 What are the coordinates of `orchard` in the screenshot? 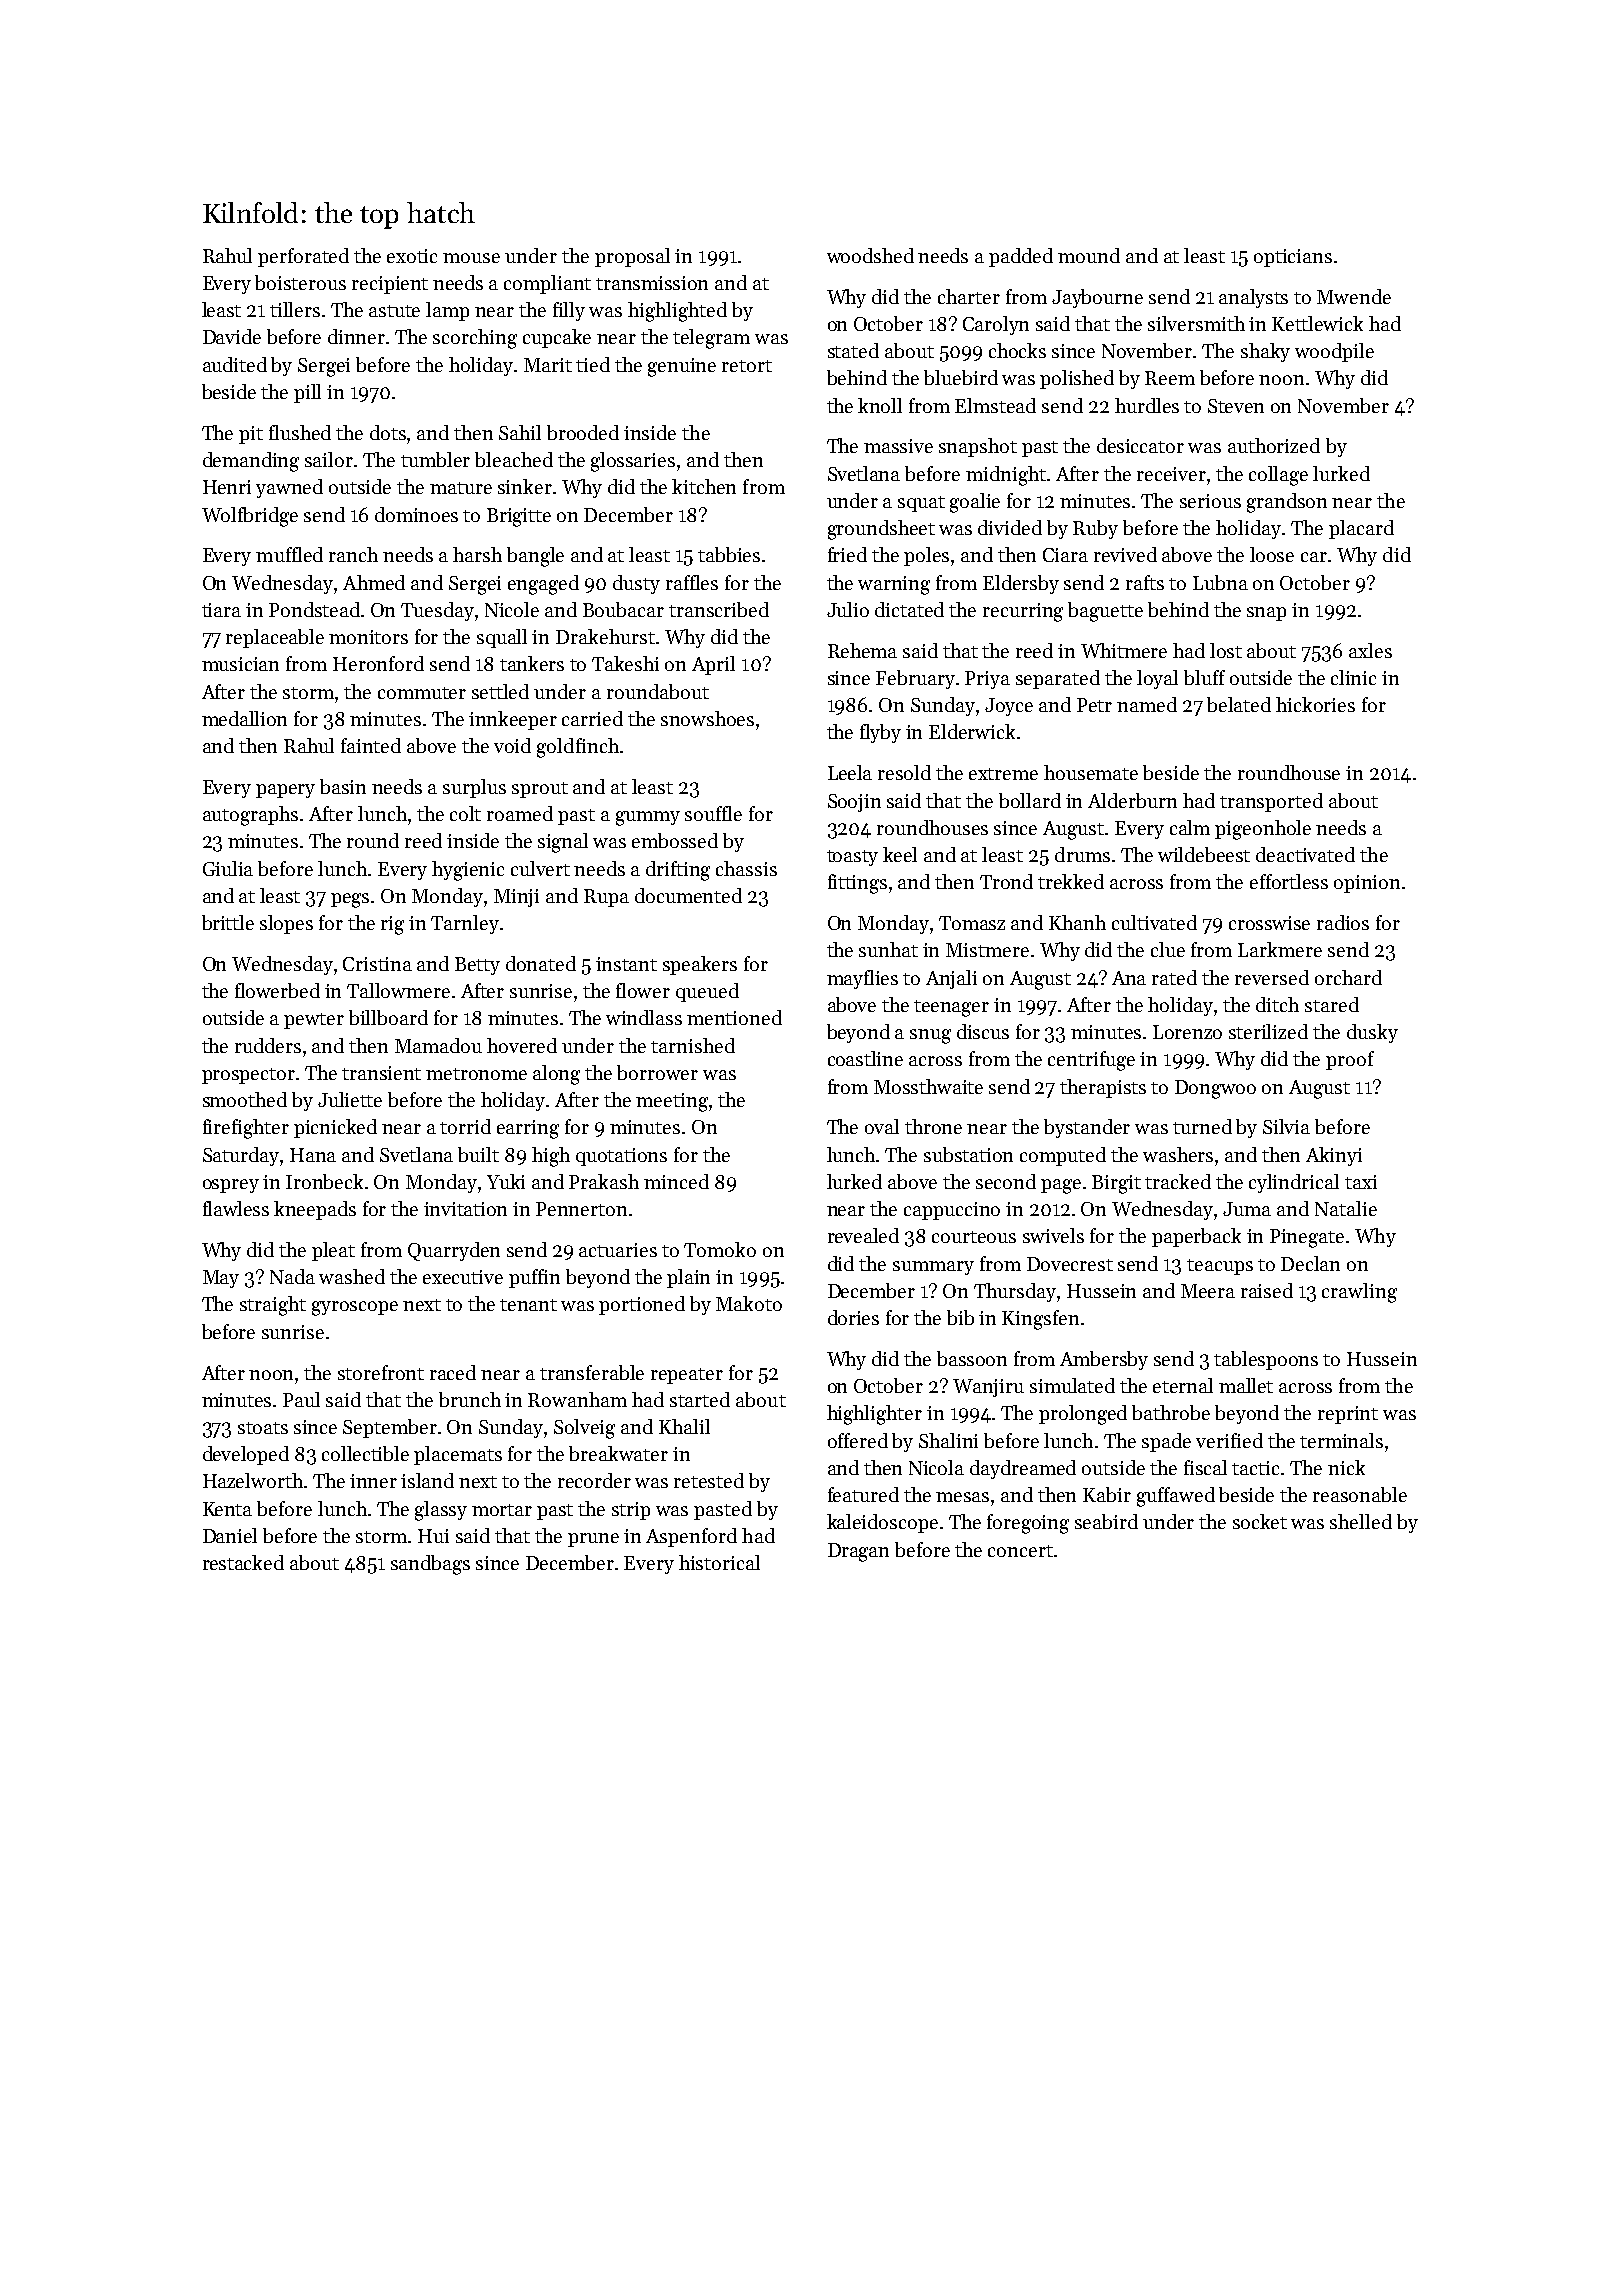 It's located at (1348, 977).
